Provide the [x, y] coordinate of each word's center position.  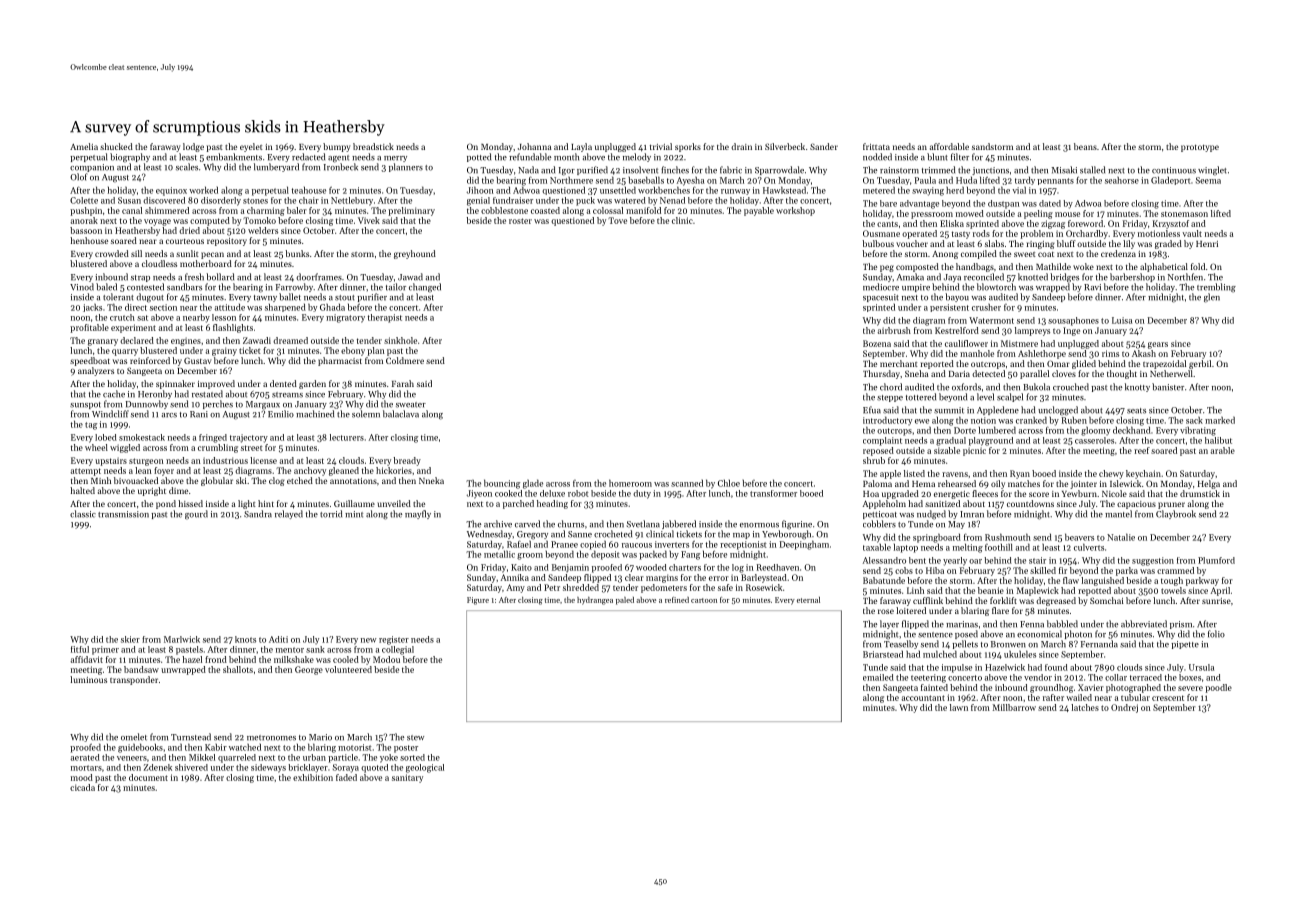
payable [759, 211]
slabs [994, 243]
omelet [134, 737]
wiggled [125, 448]
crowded [112, 253]
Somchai [1107, 600]
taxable [877, 547]
